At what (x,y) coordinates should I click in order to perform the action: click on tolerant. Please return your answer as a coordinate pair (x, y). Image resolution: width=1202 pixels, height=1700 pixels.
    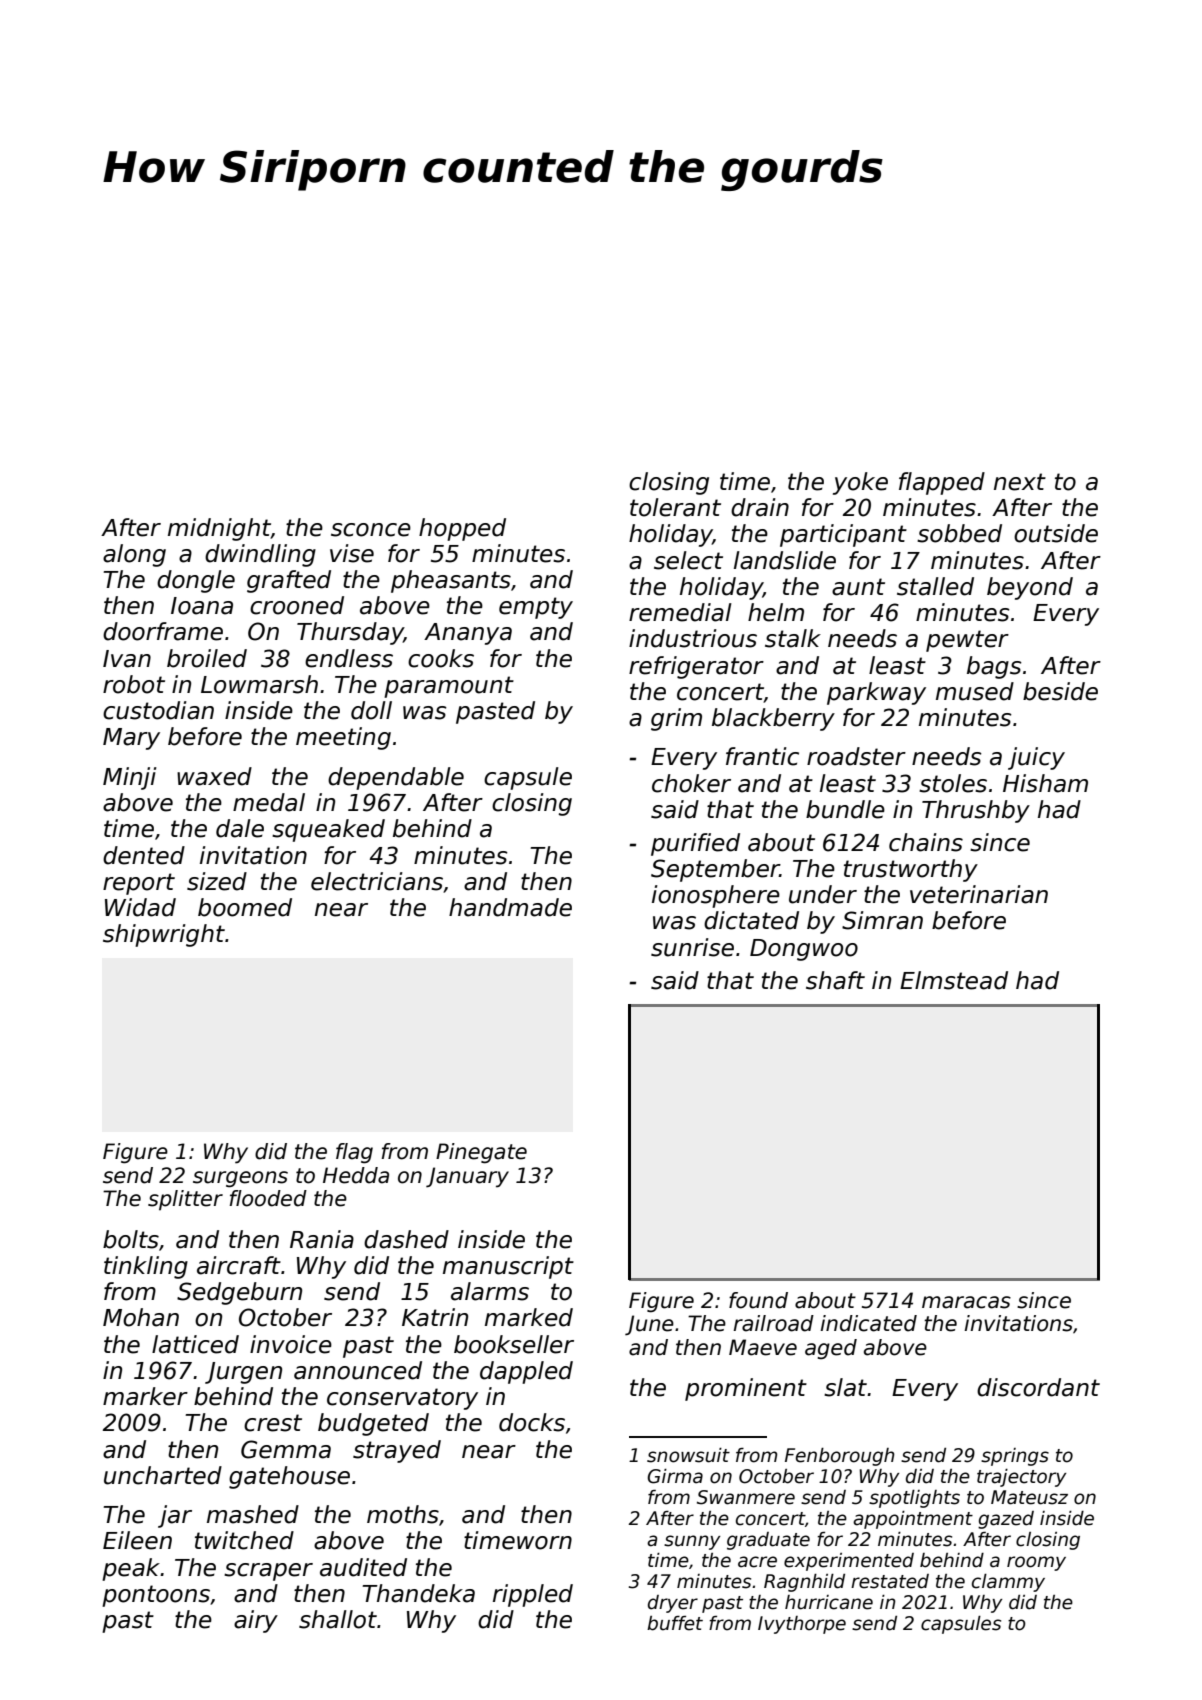
    Looking at the image, I should click on (675, 507).
